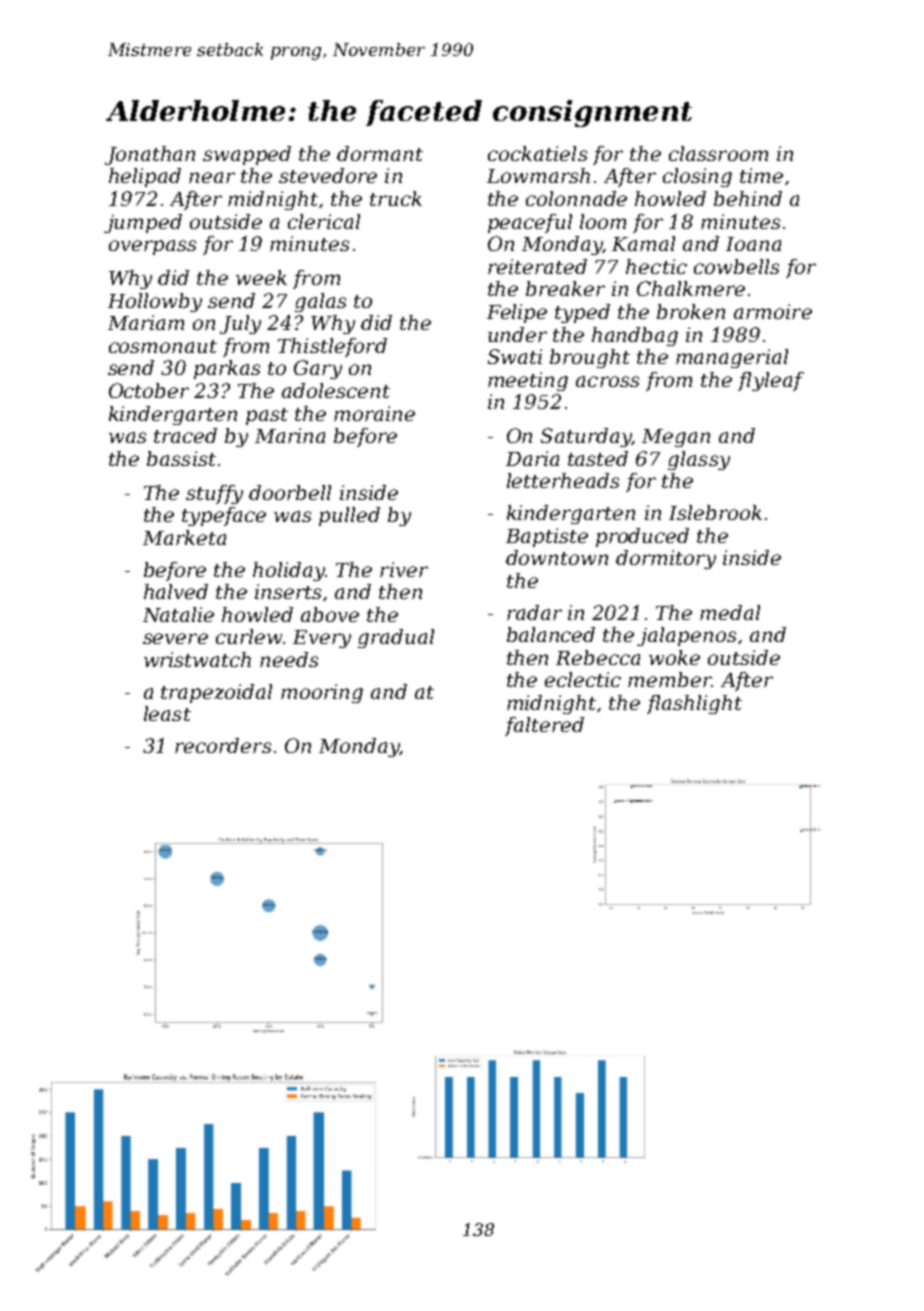 Image resolution: width=924 pixels, height=1311 pixels. I want to click on dormant, so click(380, 153).
